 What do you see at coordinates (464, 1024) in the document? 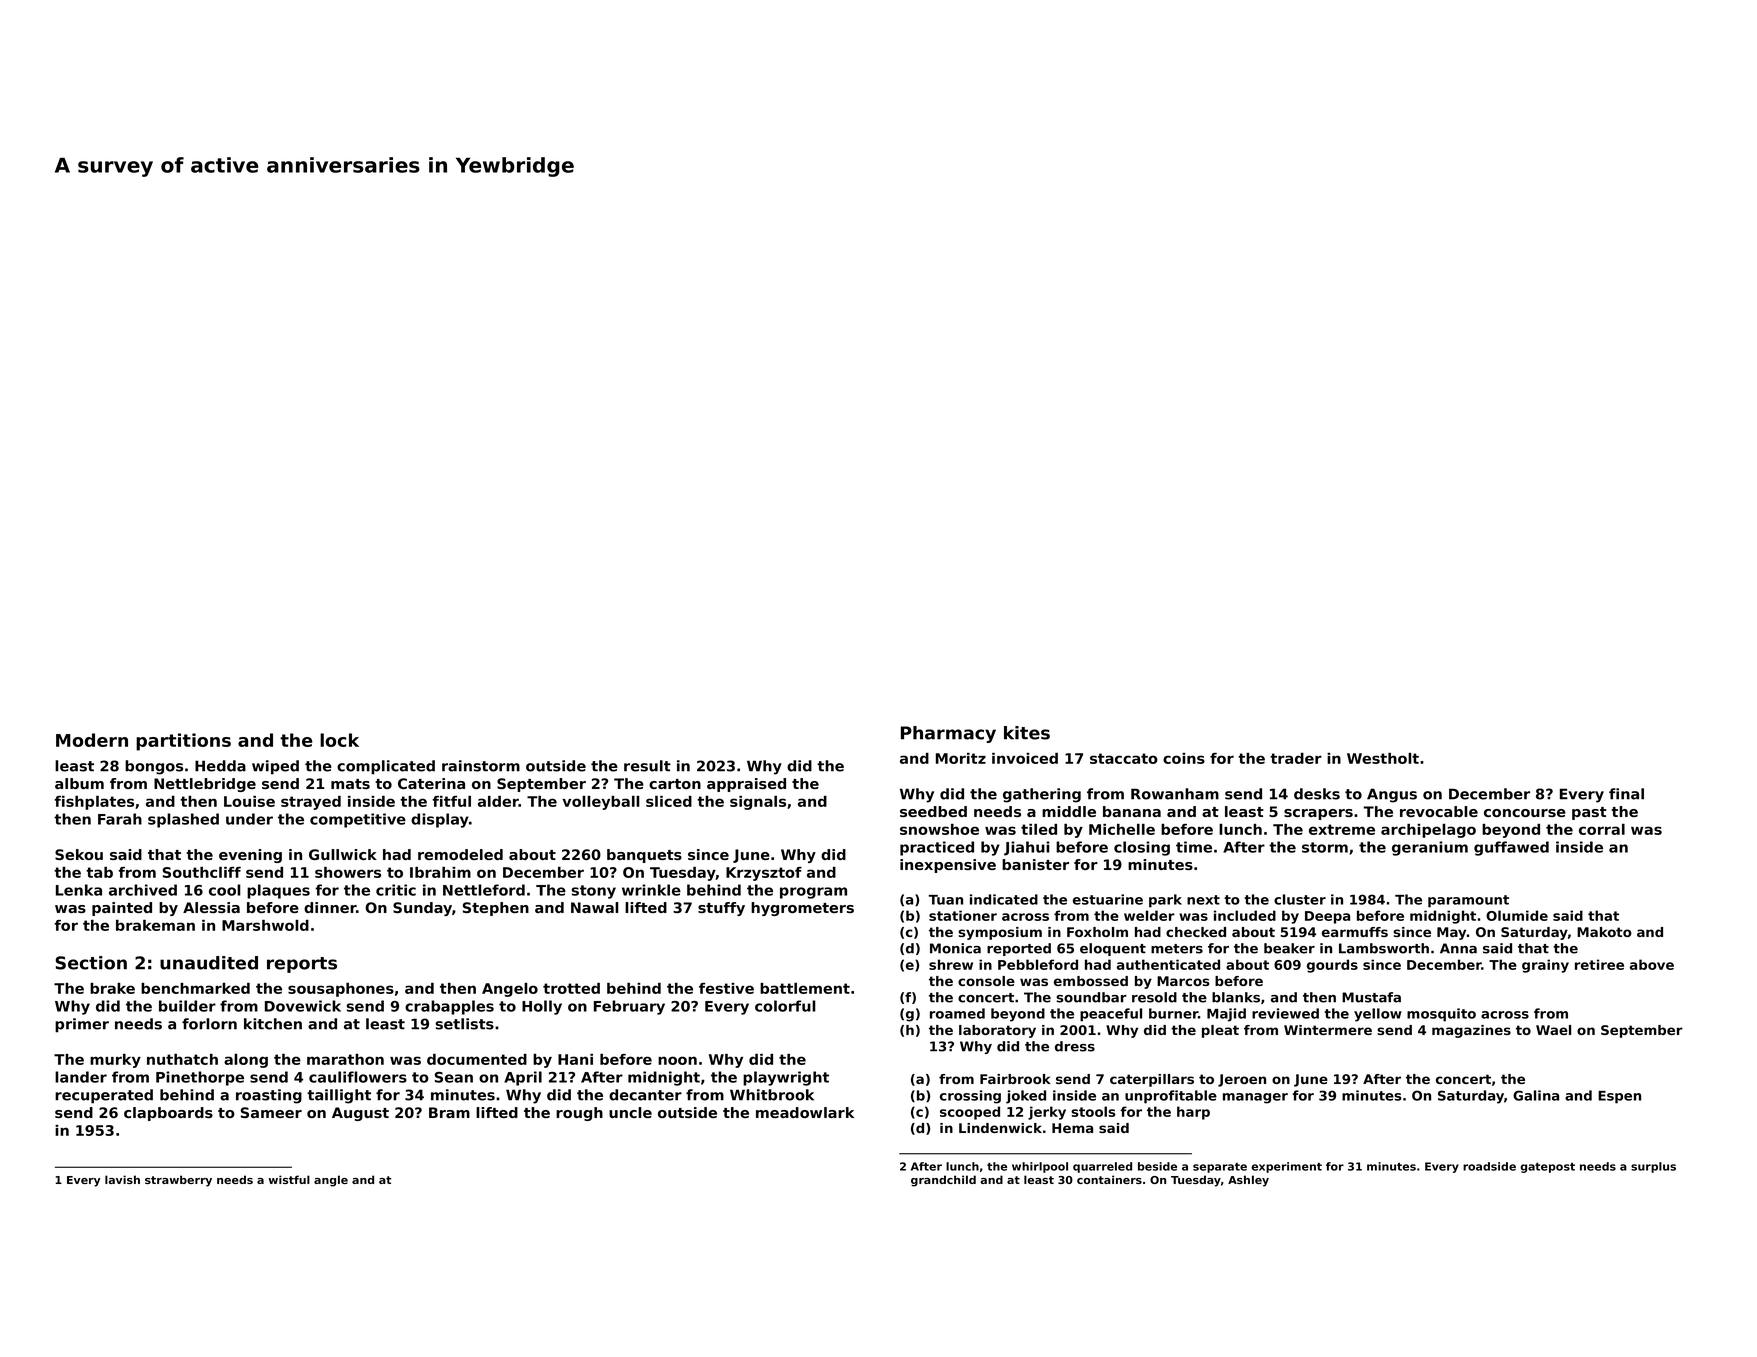
I see `setlists` at bounding box center [464, 1024].
